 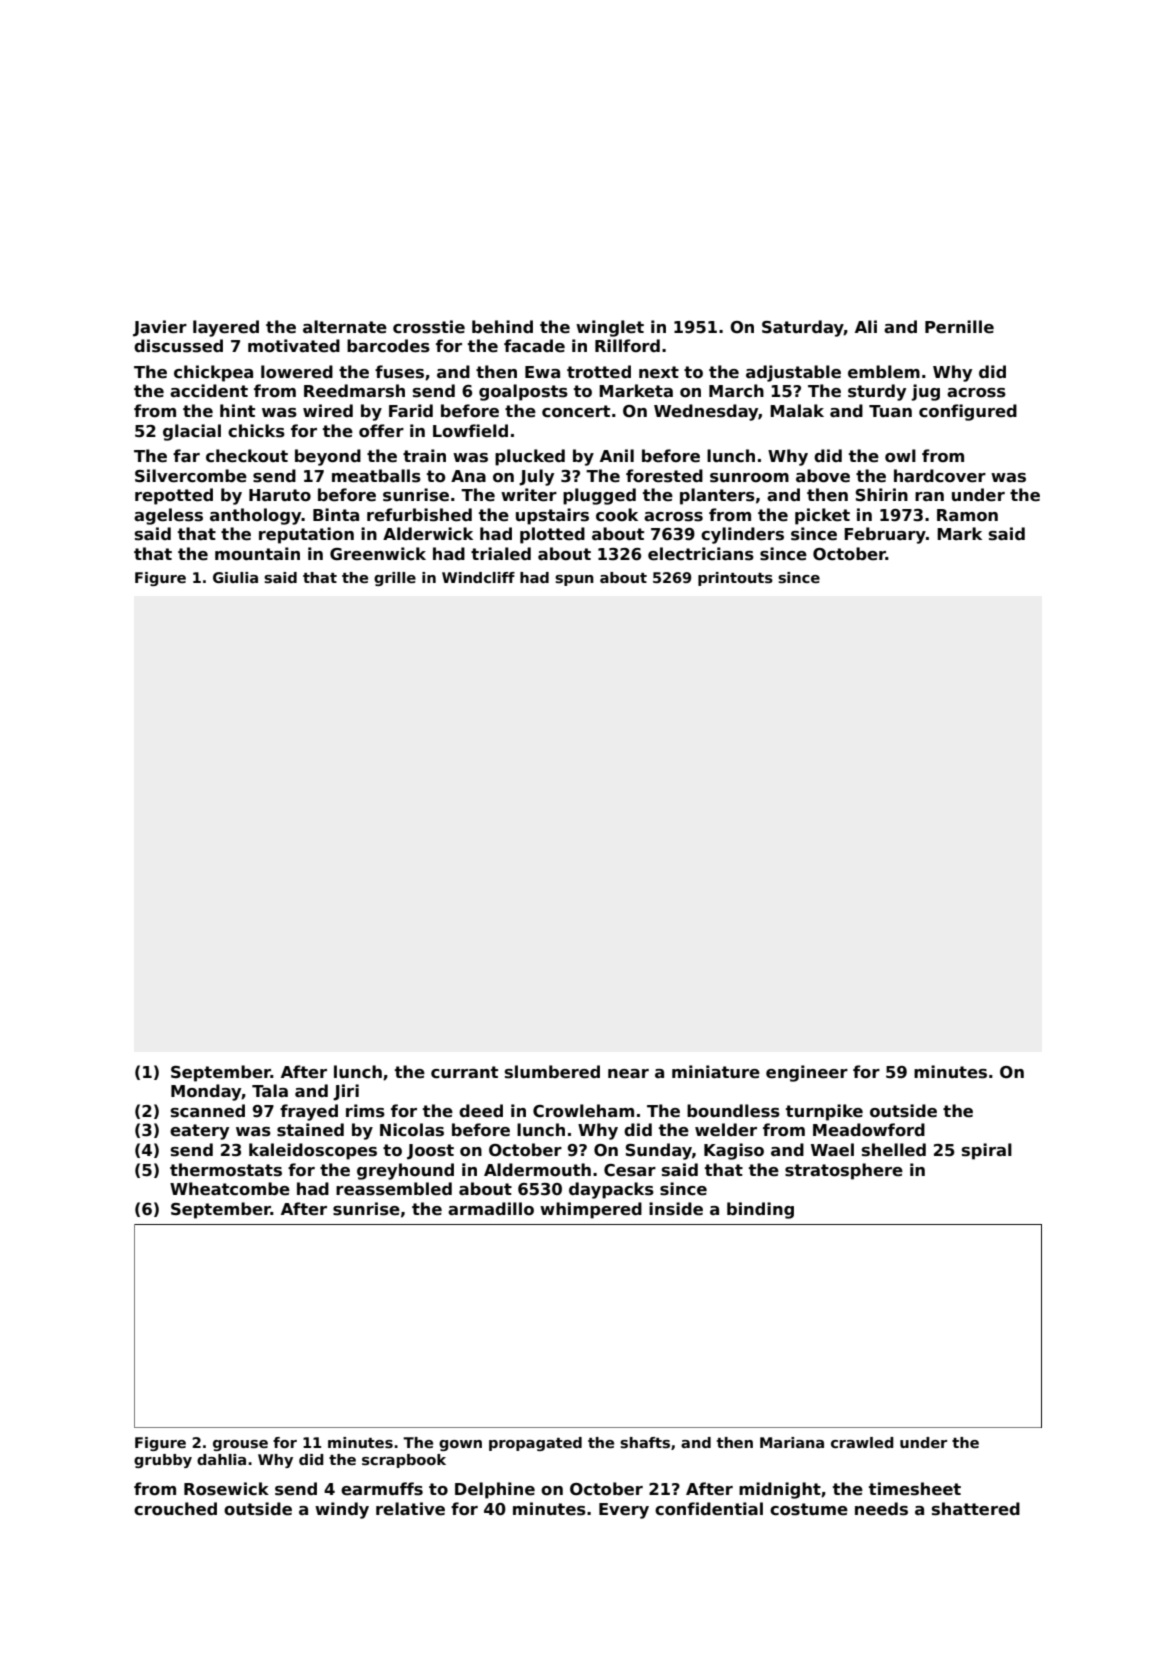 What do you see at coordinates (967, 515) in the page?
I see `Ramon` at bounding box center [967, 515].
